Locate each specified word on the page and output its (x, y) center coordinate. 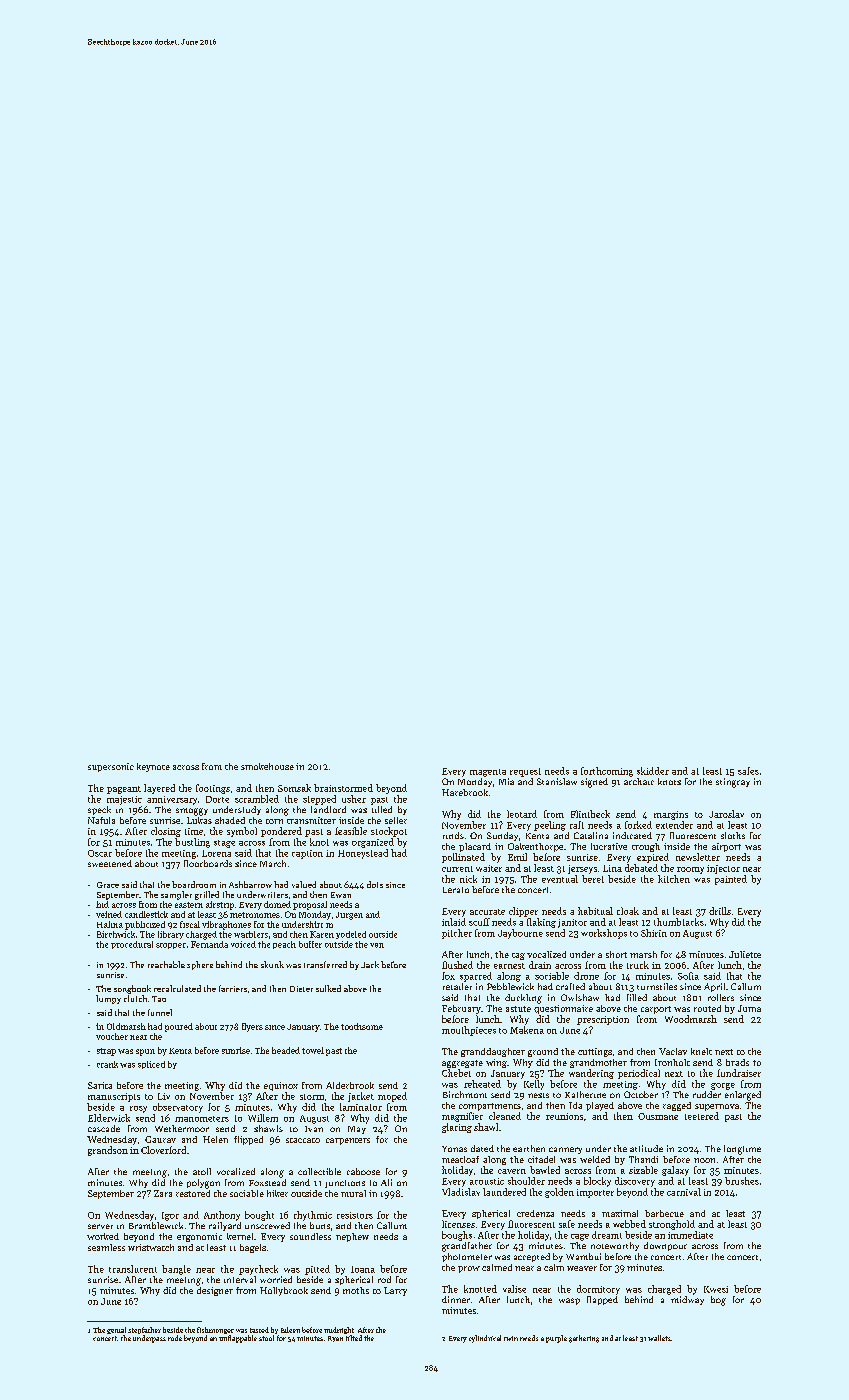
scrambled (257, 799)
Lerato (456, 890)
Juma (749, 1008)
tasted (259, 1330)
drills (720, 911)
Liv (164, 1096)
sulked (328, 988)
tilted (354, 1338)
